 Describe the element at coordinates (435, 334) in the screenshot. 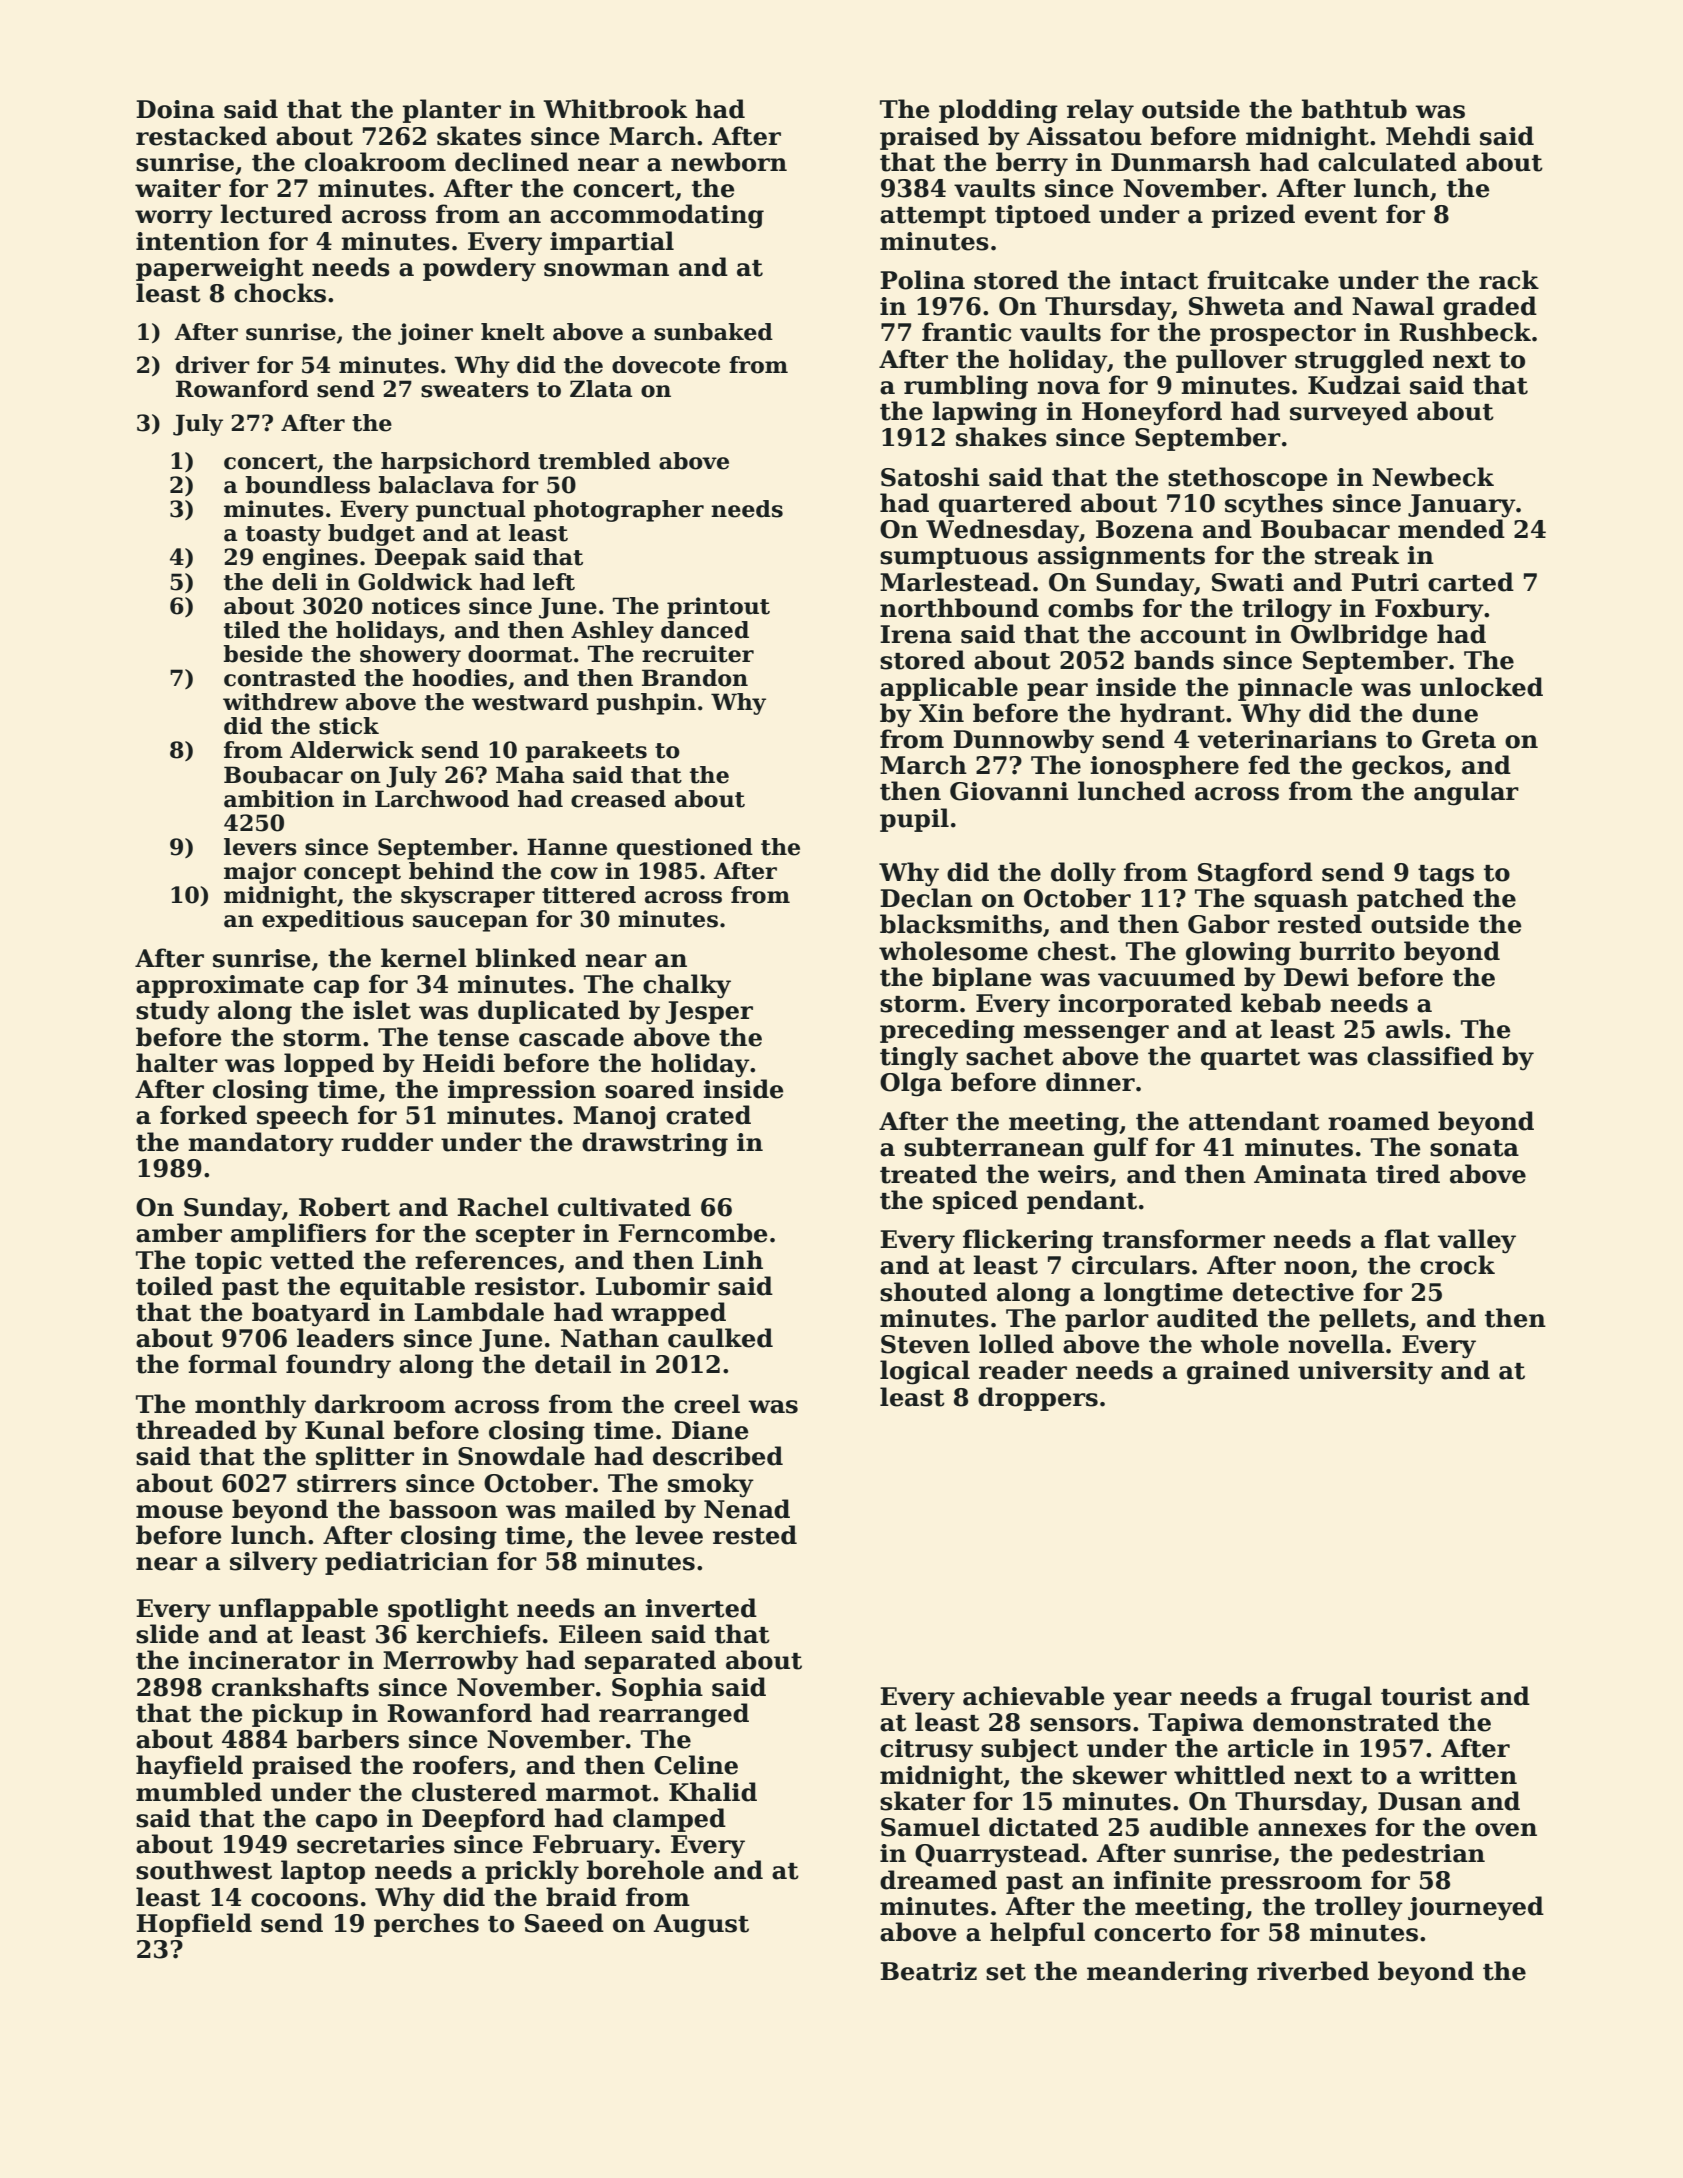

I see `joiner` at that location.
